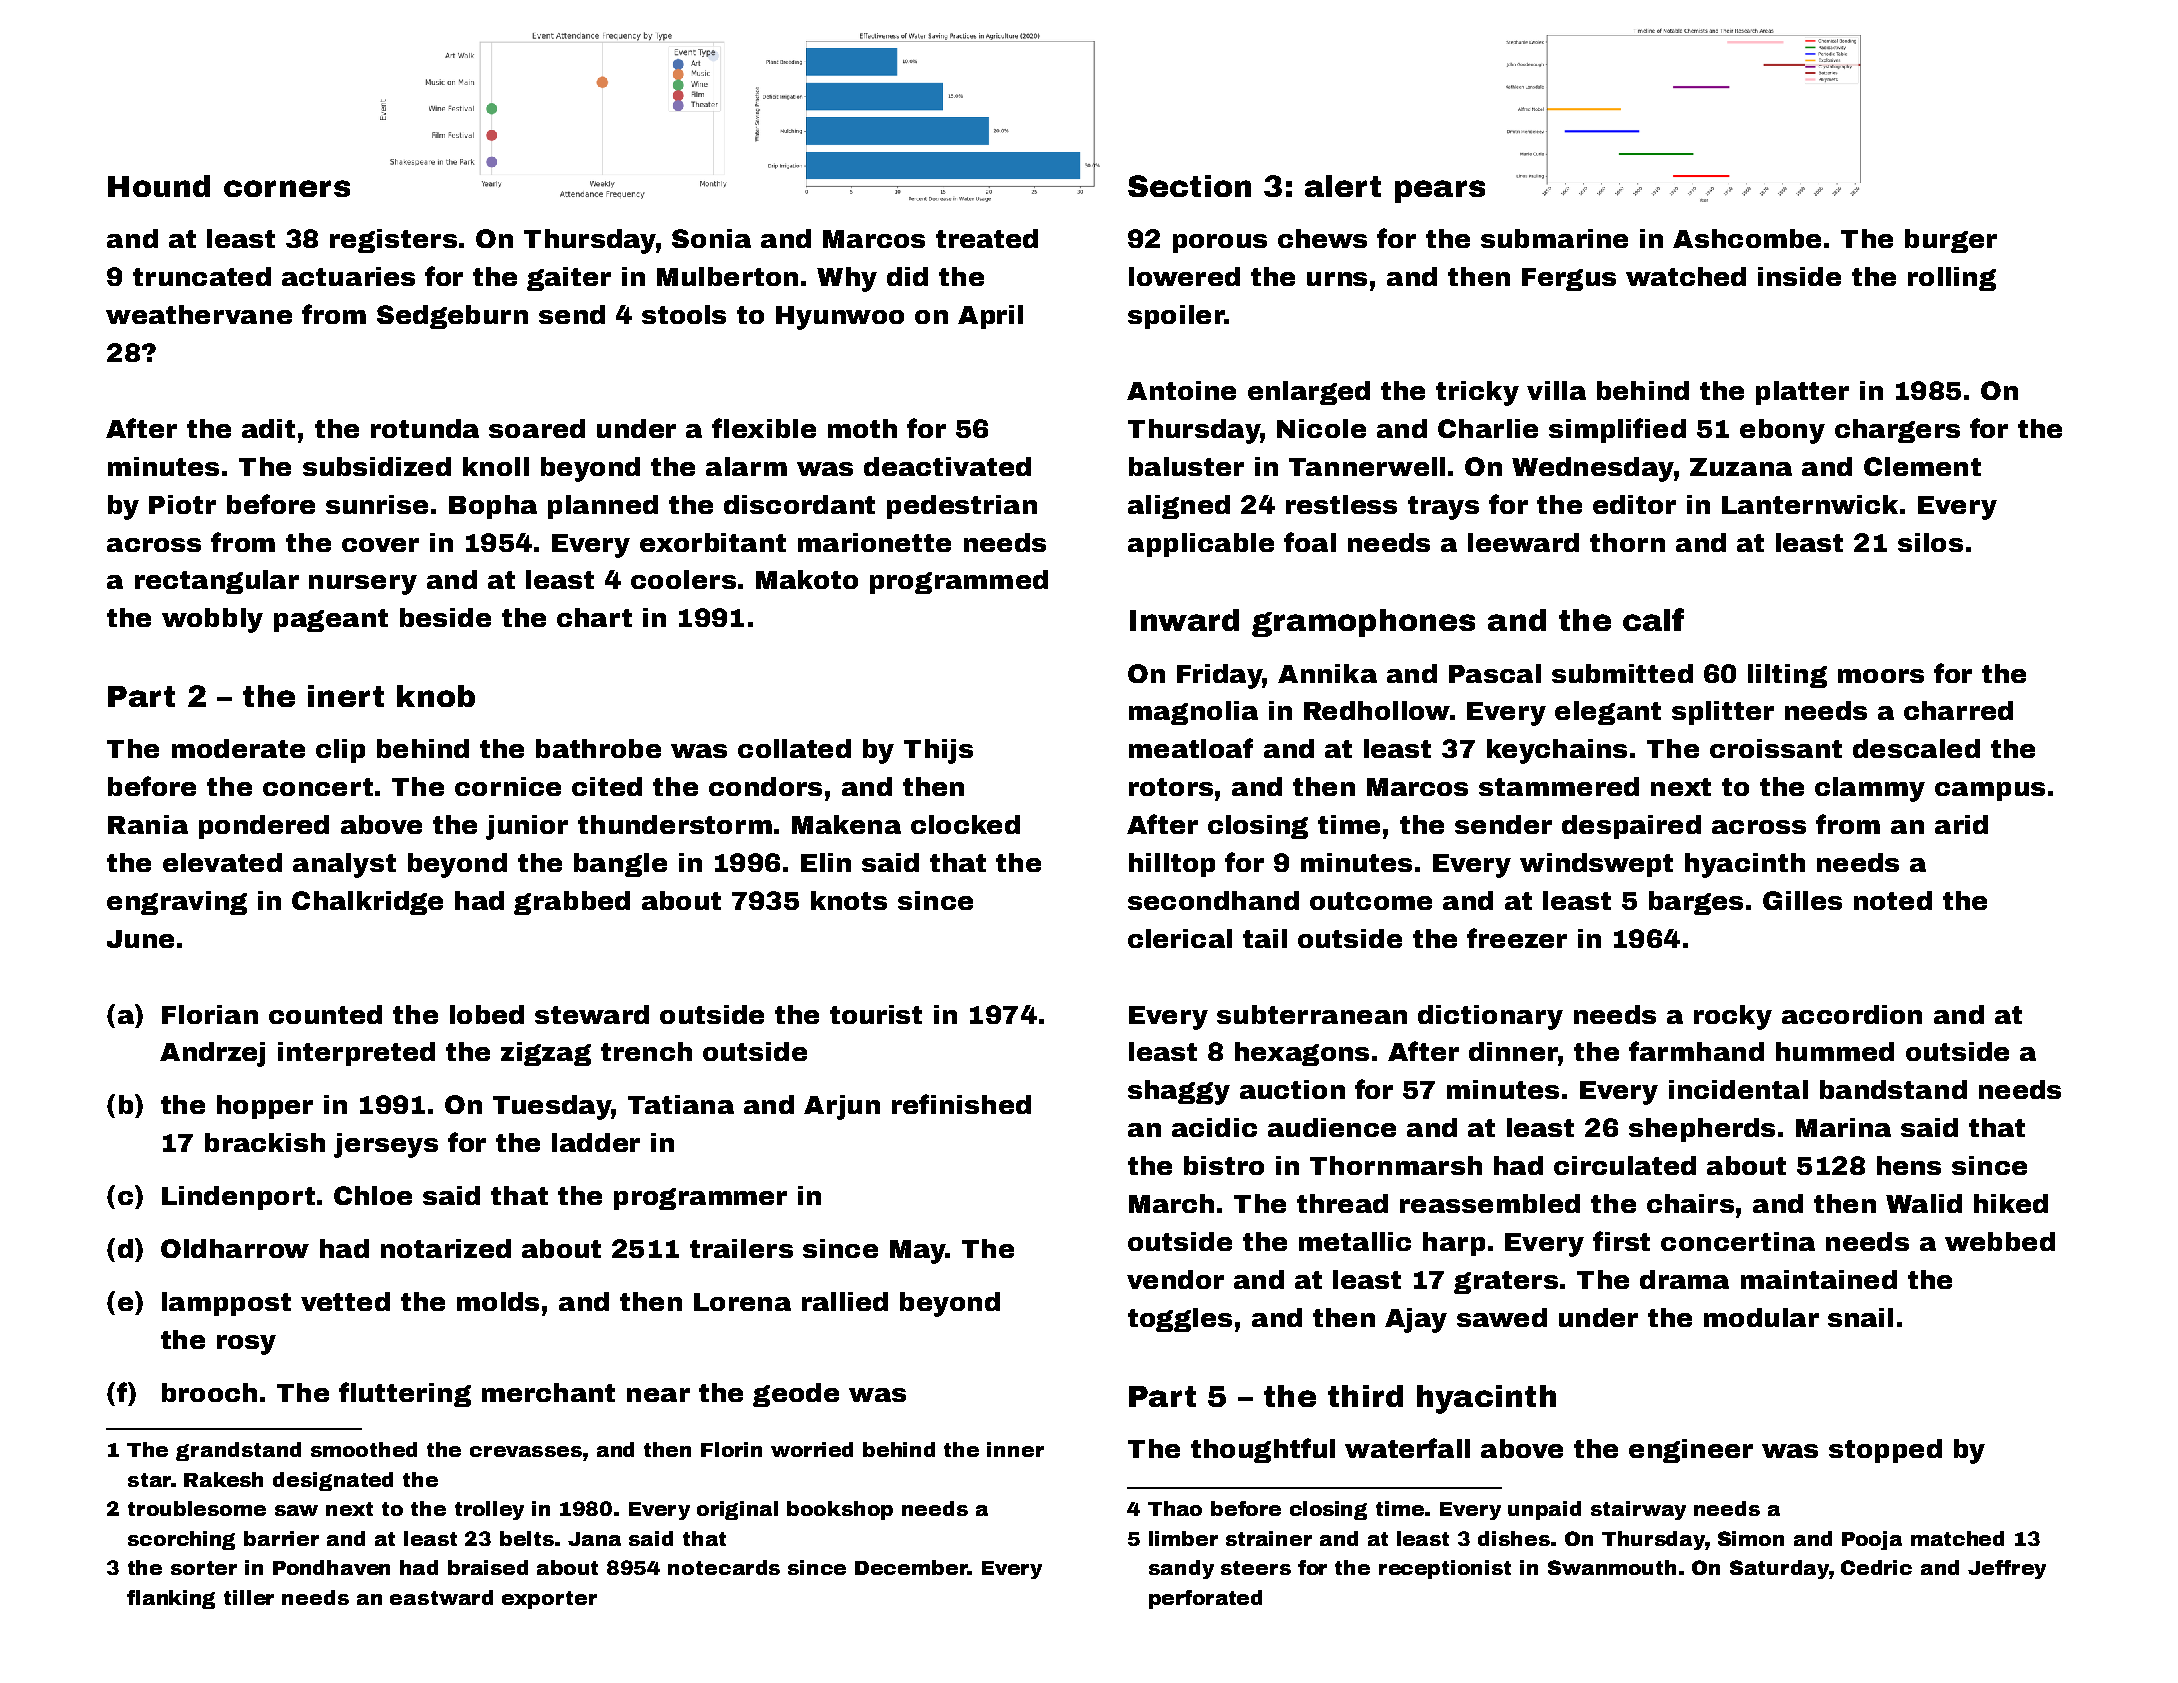 Image resolution: width=2178 pixels, height=1683 pixels. Describe the element at coordinates (364, 1449) in the image. I see `smoothed` at that location.
